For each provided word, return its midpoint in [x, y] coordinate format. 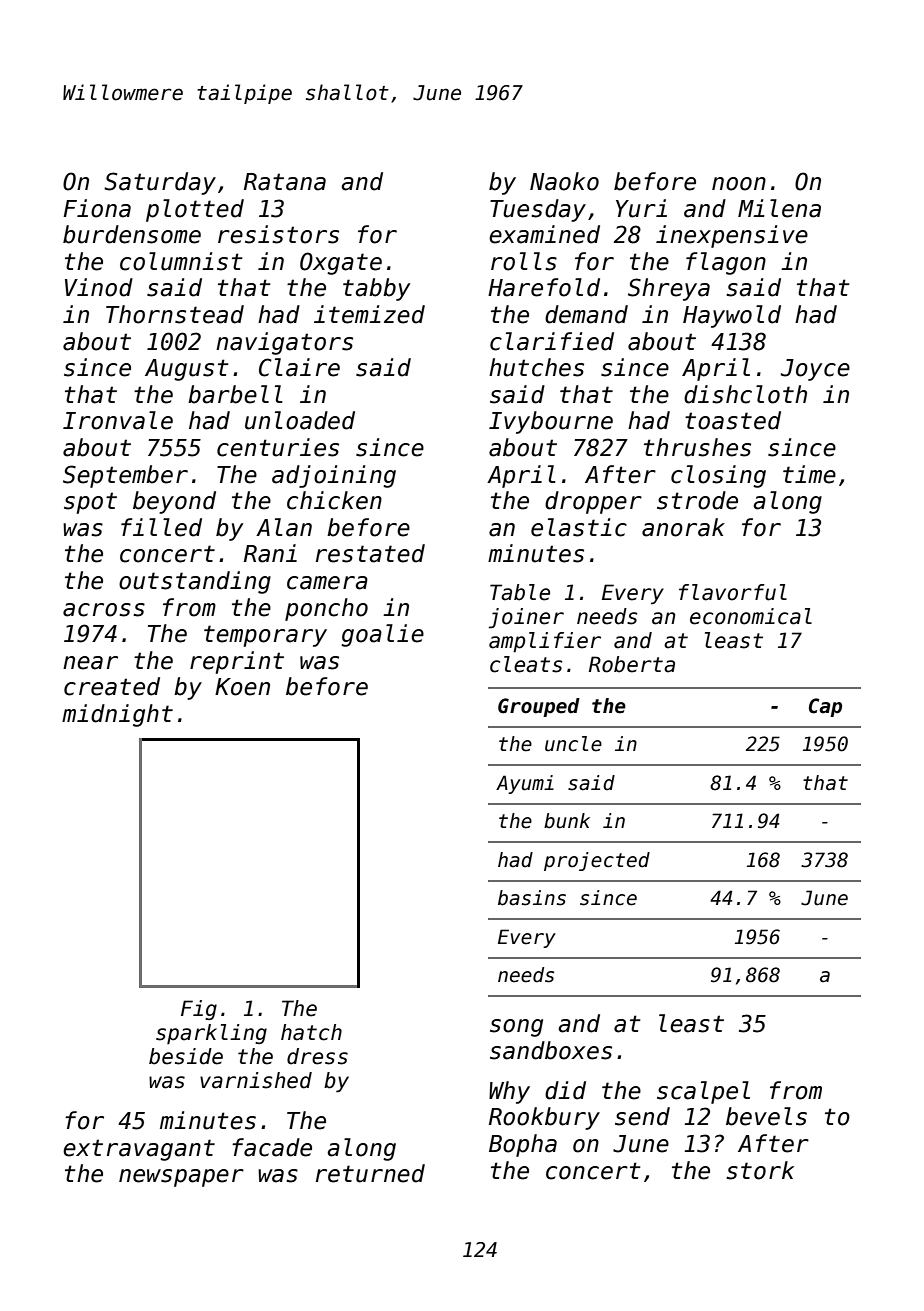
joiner [526, 618]
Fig [199, 1010]
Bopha [523, 1145]
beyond [174, 502]
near [90, 663]
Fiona [97, 208]
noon [739, 184]
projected [597, 861]
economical [751, 616]
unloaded [300, 420]
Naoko [564, 181]
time [809, 474]
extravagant [139, 1150]
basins [532, 898]
